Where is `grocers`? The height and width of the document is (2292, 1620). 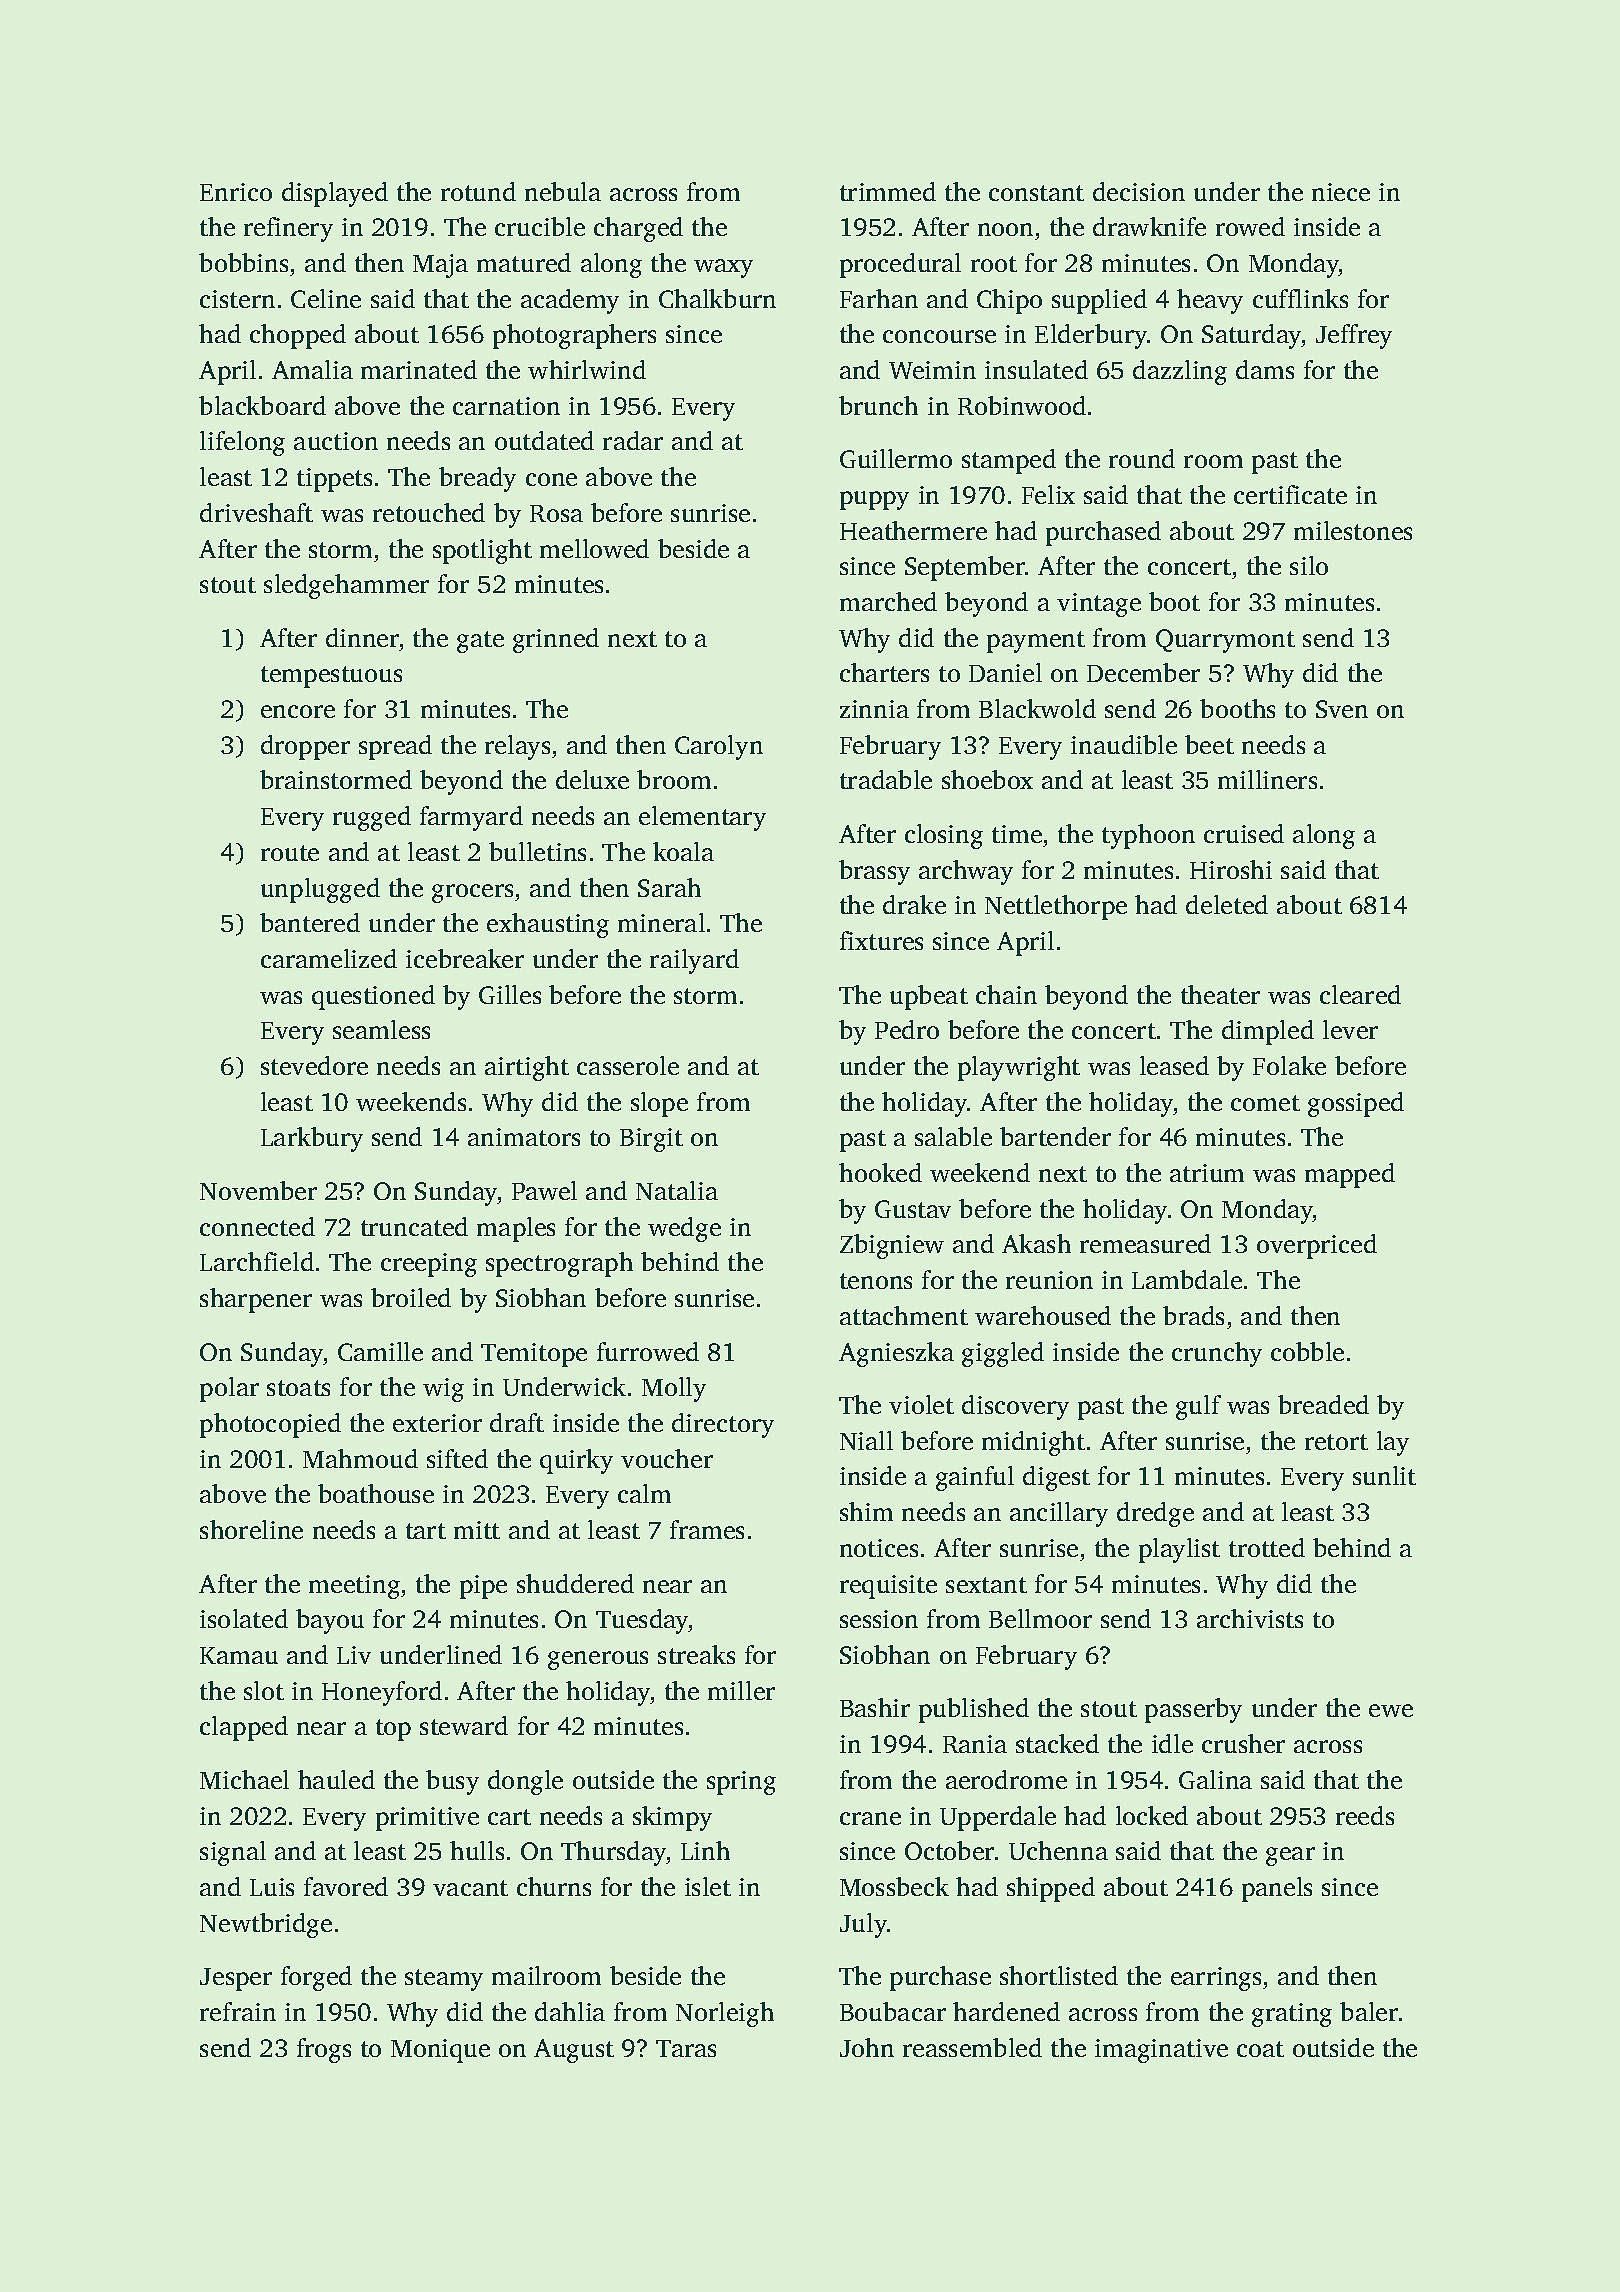 grocers is located at coordinates (472, 893).
